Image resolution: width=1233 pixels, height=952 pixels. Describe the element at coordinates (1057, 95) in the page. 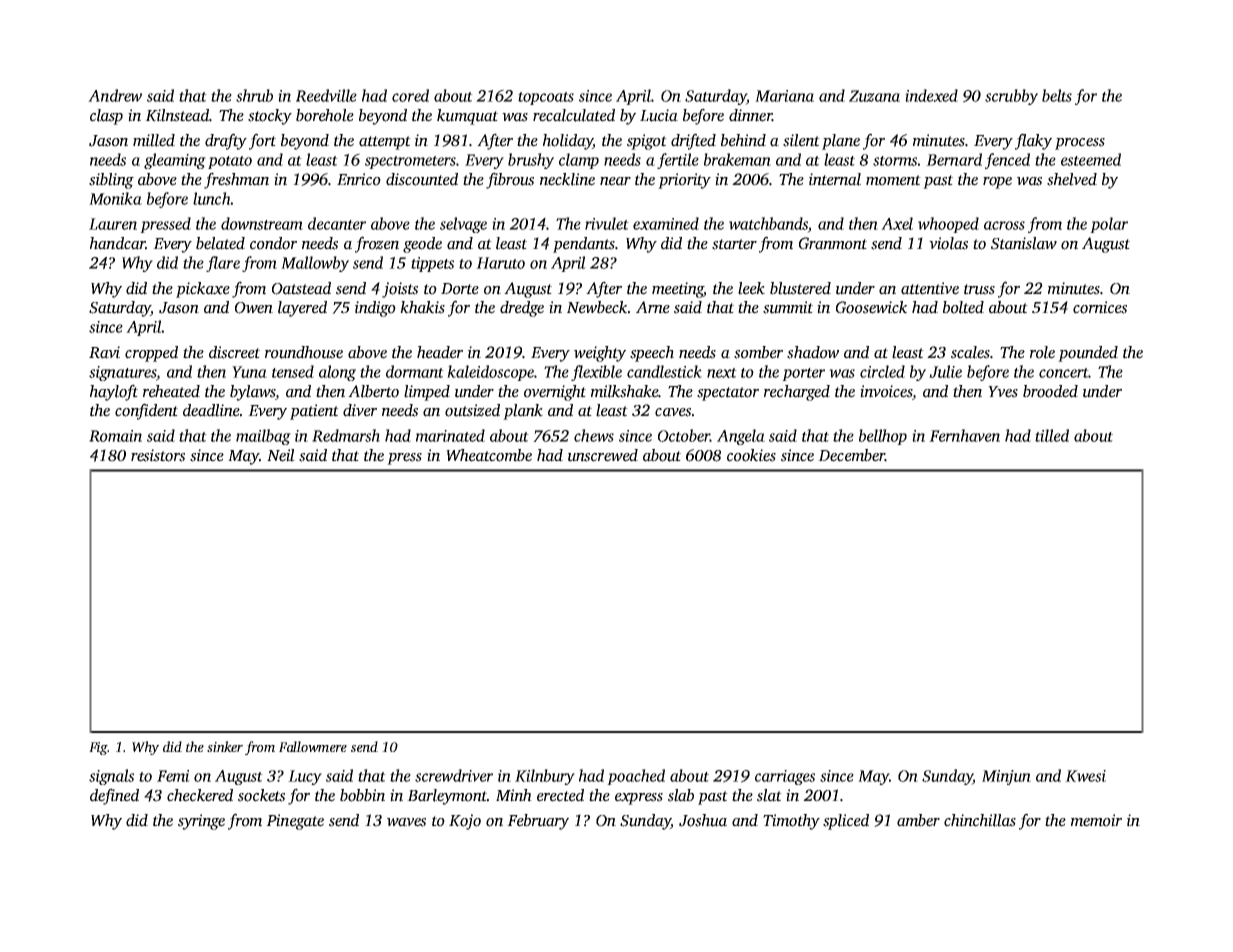

I see `belts` at that location.
